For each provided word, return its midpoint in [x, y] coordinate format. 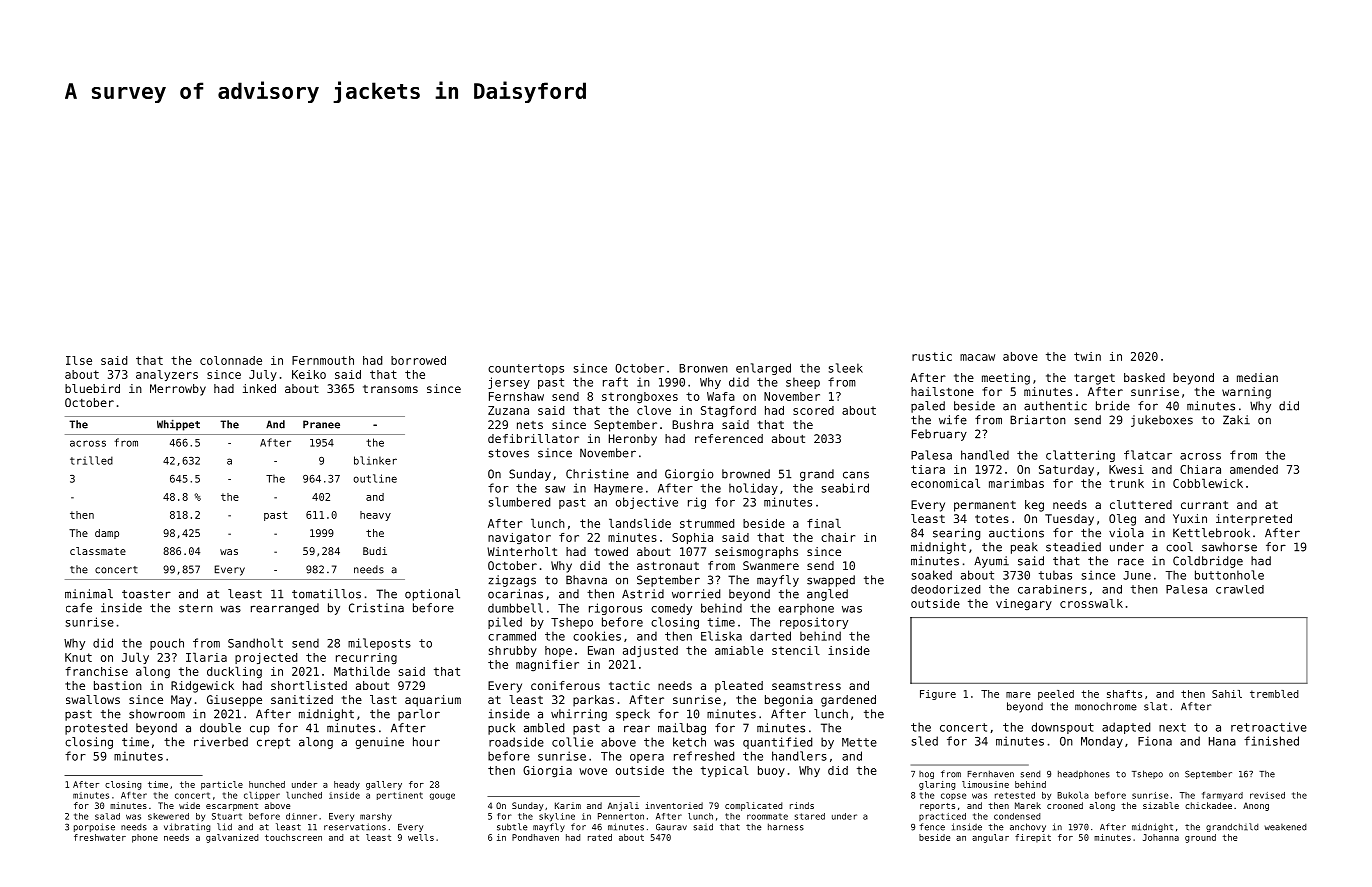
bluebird [92, 388]
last [383, 699]
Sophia [692, 538]
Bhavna [586, 580]
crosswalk [1091, 603]
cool [1179, 547]
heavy [375, 516]
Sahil [1227, 694]
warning [1246, 393]
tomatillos [326, 594]
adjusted [650, 651]
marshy [376, 817]
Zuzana [508, 410]
